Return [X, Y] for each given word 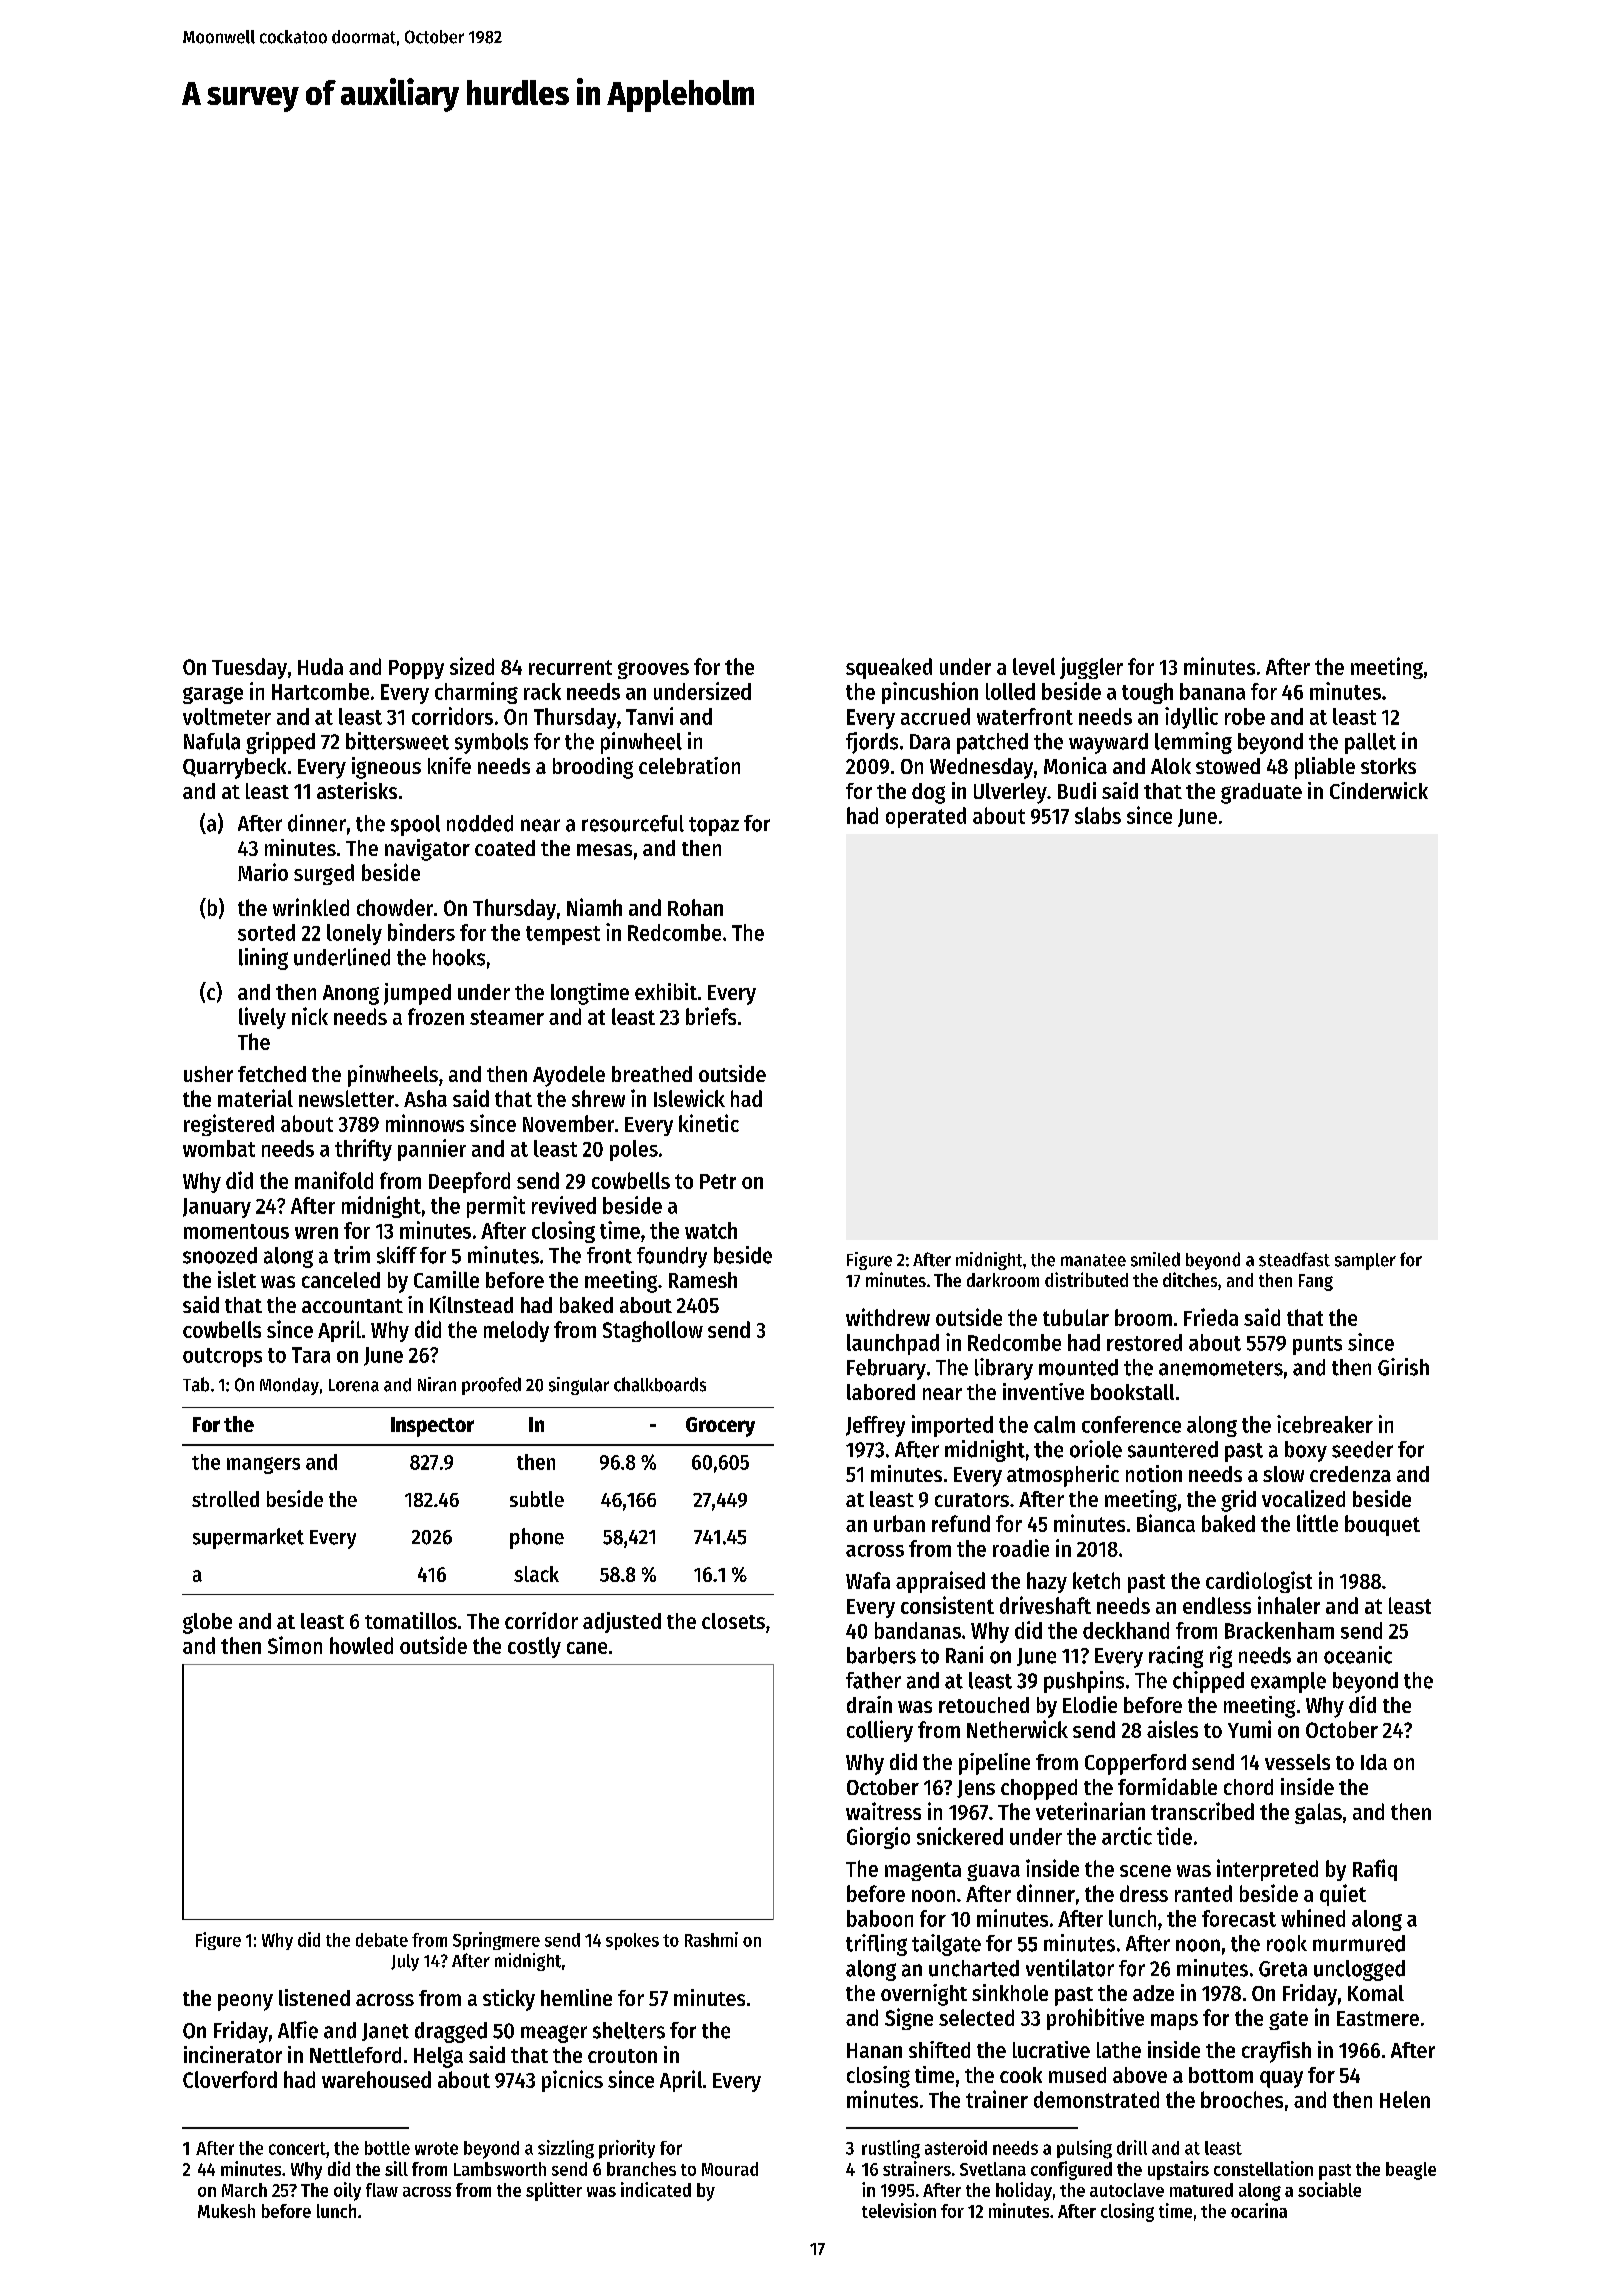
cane [587, 1648]
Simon [295, 1645]
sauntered [1173, 1449]
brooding [593, 768]
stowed [1228, 766]
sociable [1329, 2189]
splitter [554, 2191]
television [899, 2210]
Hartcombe [320, 691]
